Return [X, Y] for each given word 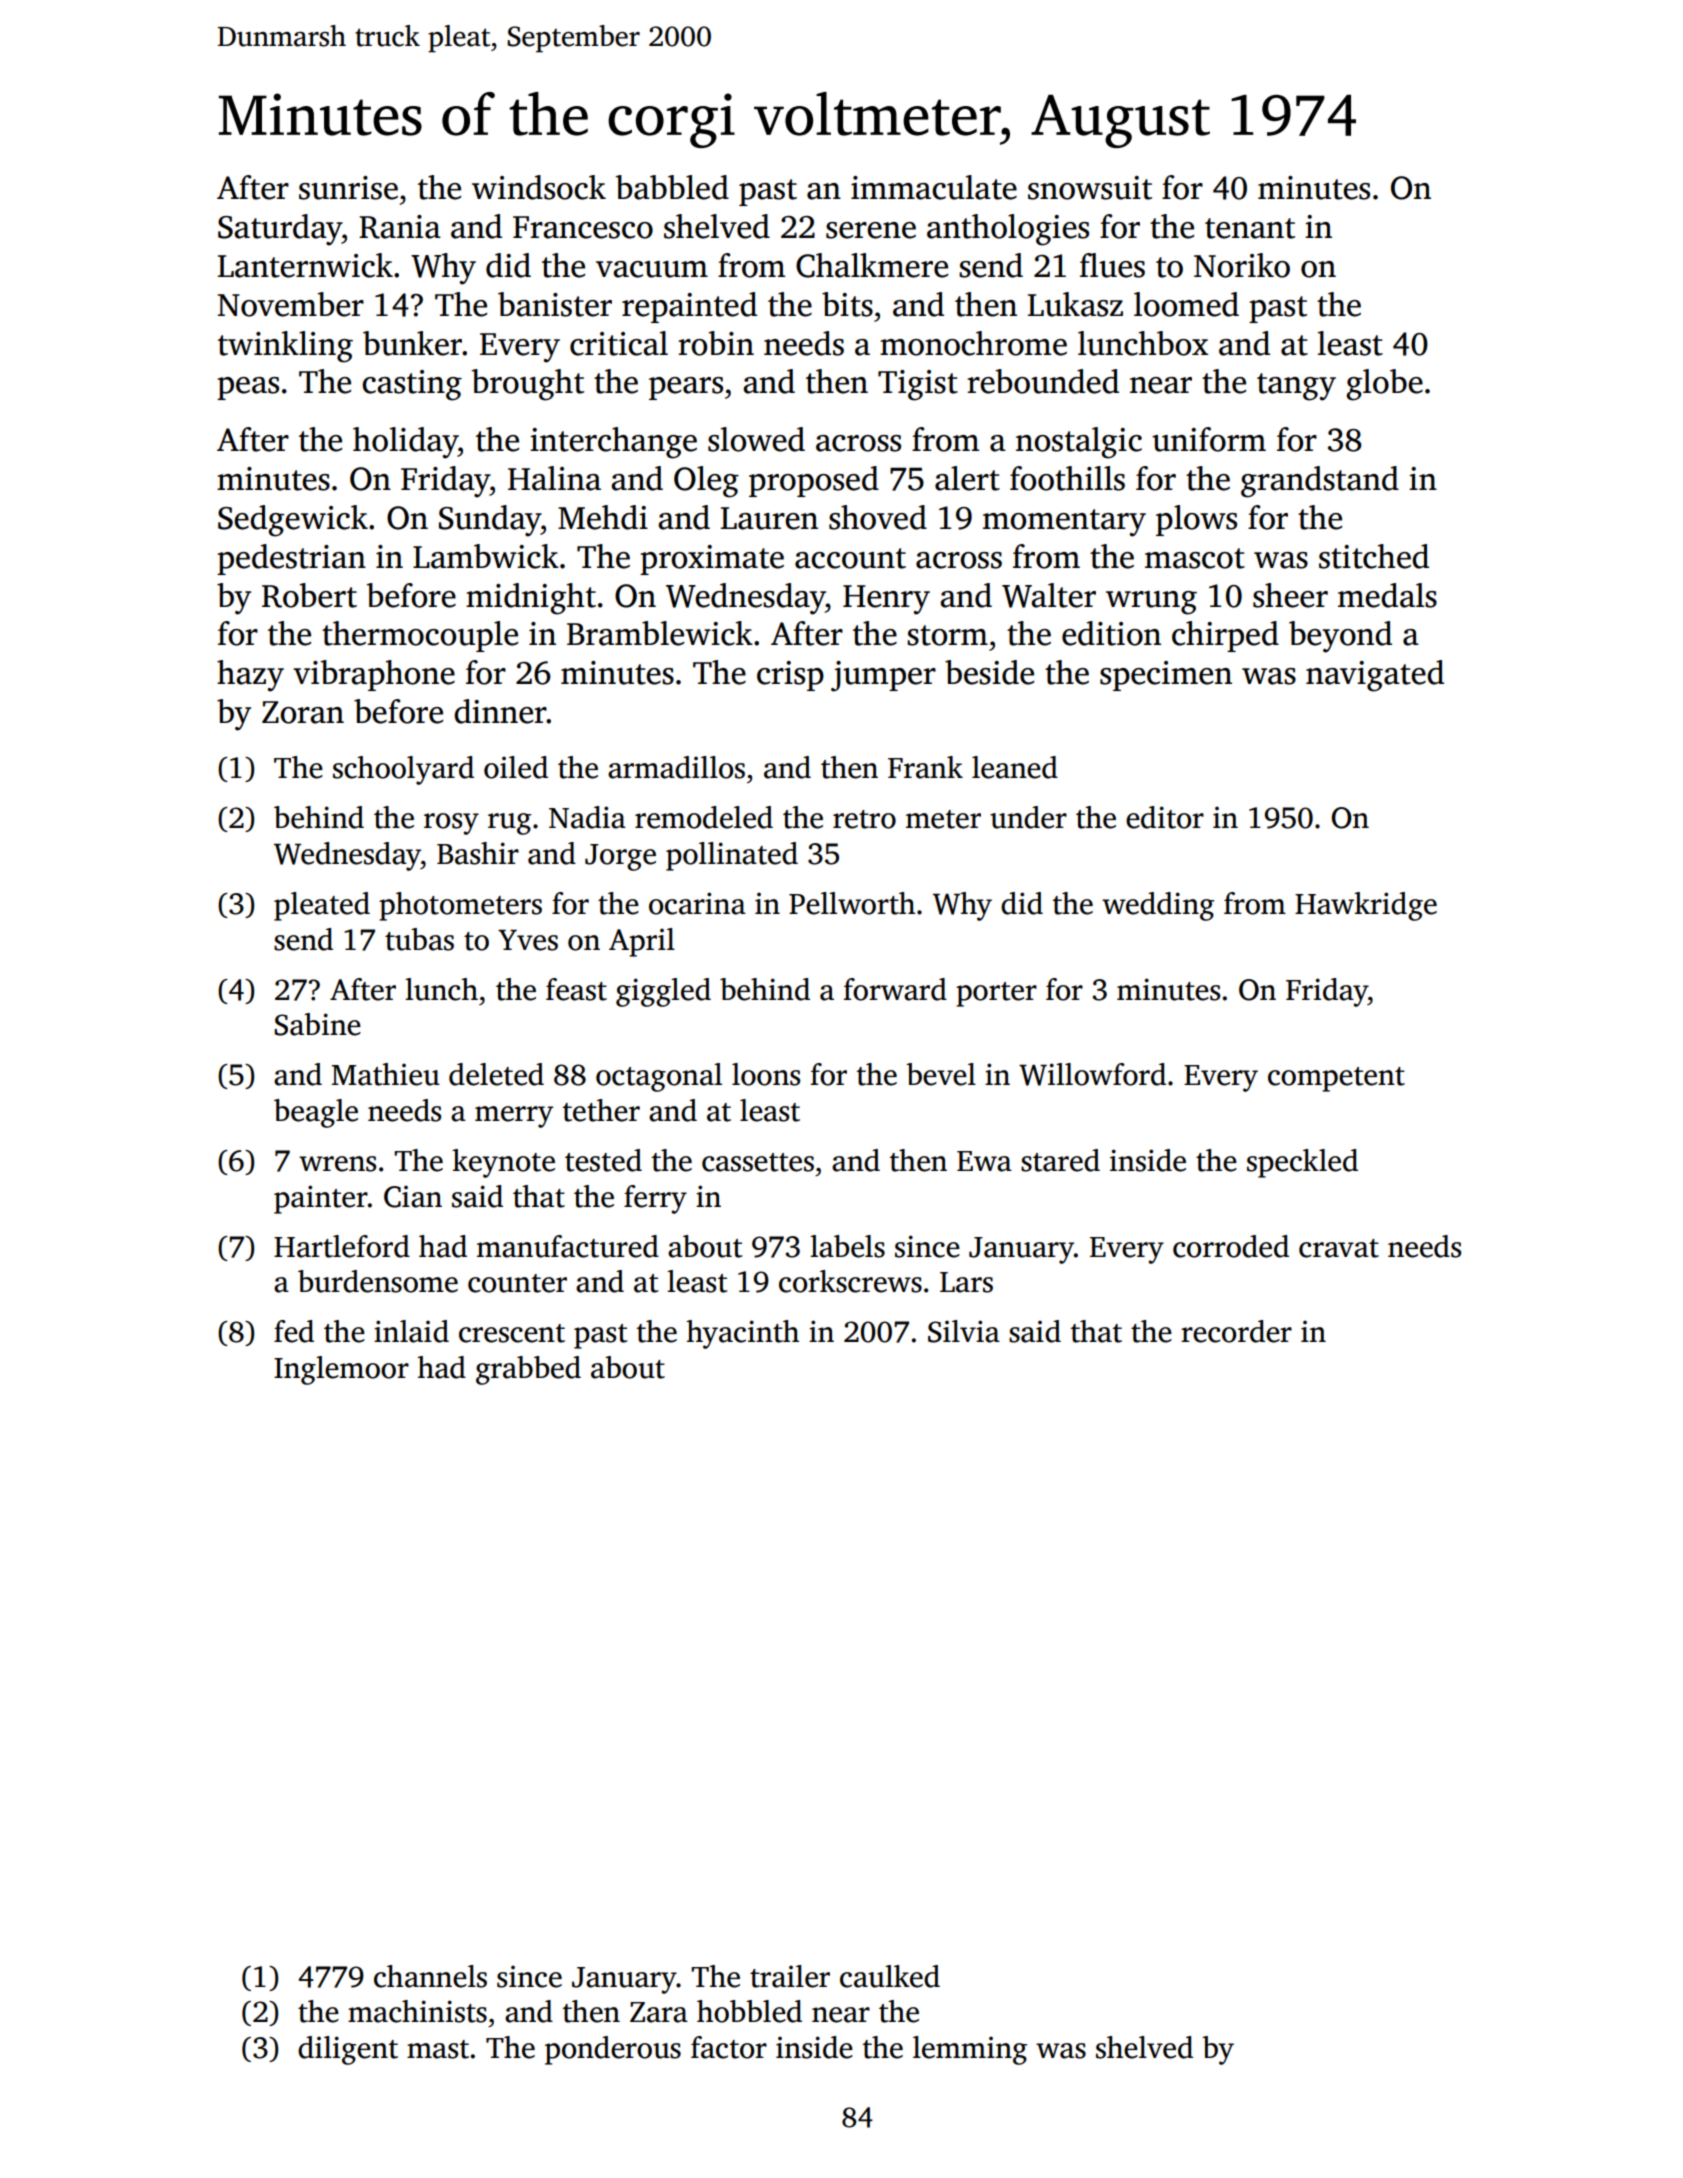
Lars [966, 1282]
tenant [1250, 228]
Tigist [918, 385]
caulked [890, 1976]
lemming [970, 2050]
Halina [554, 478]
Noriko [1242, 265]
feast [576, 989]
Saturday [280, 230]
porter [996, 994]
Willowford [1092, 1074]
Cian [413, 1196]
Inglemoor [341, 1370]
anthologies [1008, 230]
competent [1336, 1079]
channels [430, 1976]
